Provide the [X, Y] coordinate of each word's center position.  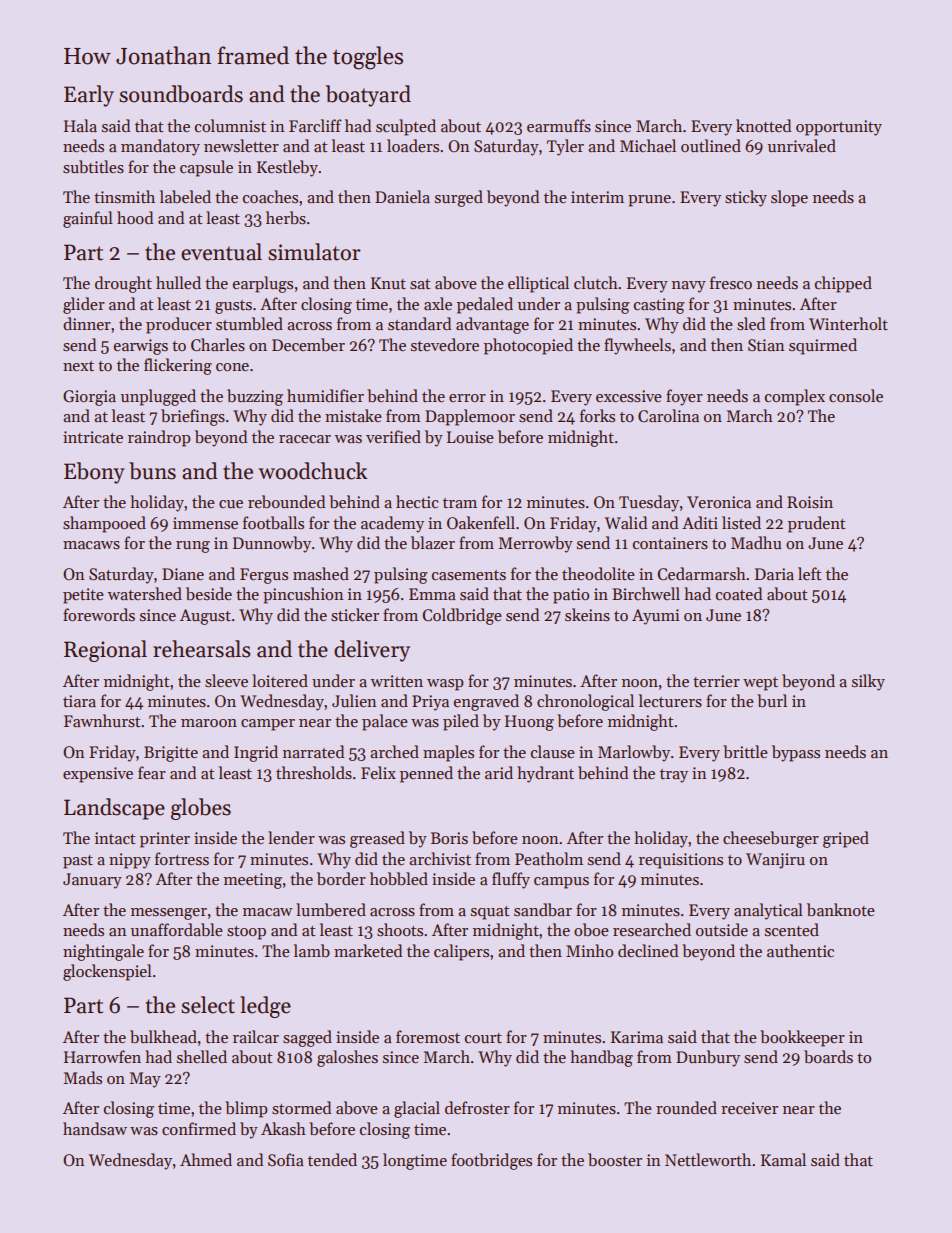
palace [385, 722]
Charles [218, 345]
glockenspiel [107, 972]
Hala [80, 125]
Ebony [94, 473]
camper [268, 725]
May [145, 1080]
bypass [796, 753]
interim [597, 197]
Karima [637, 1037]
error [467, 398]
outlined [711, 145]
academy [392, 524]
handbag [601, 1058]
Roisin [810, 502]
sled [751, 324]
